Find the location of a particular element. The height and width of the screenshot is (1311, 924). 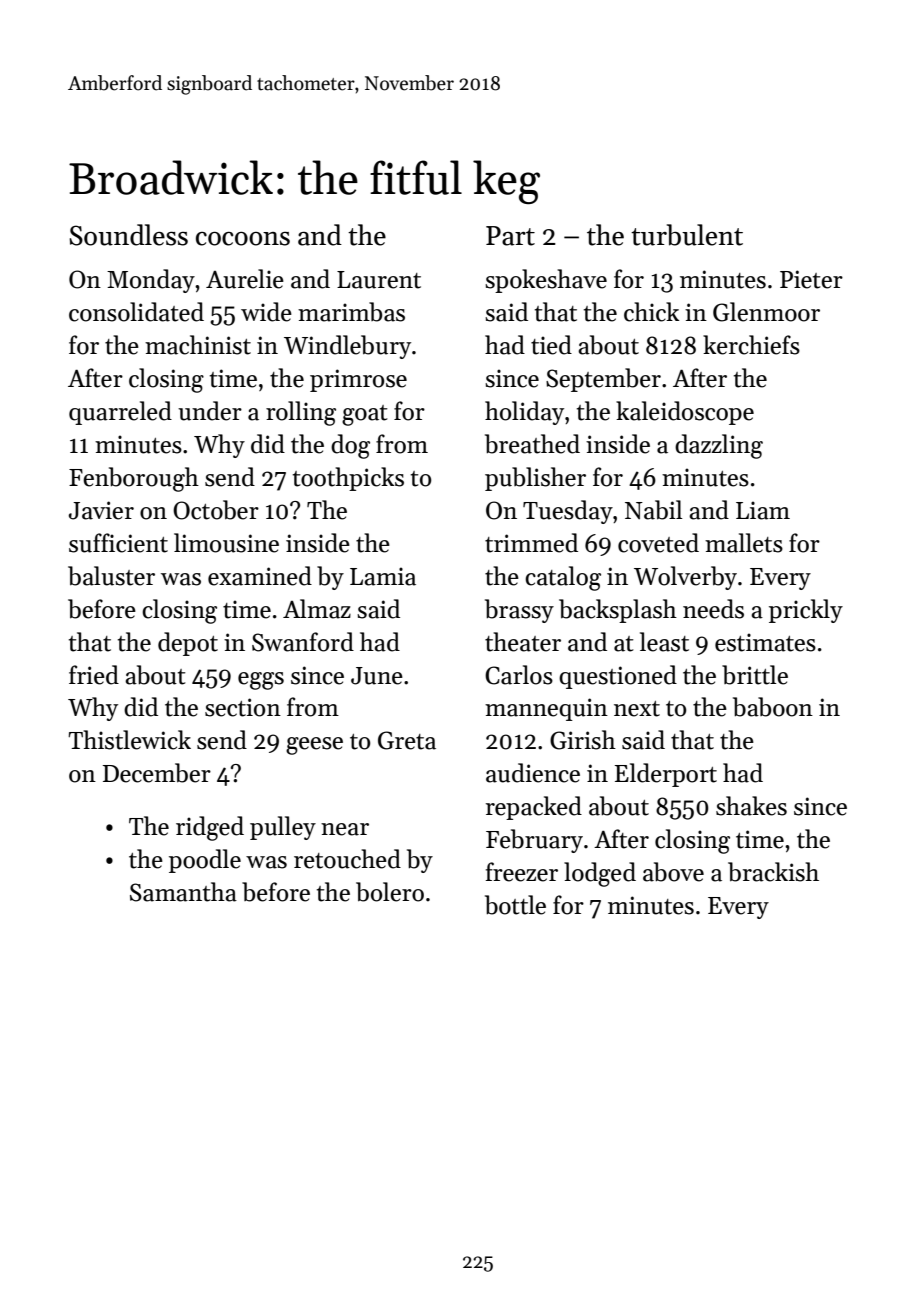

June is located at coordinates (377, 676).
